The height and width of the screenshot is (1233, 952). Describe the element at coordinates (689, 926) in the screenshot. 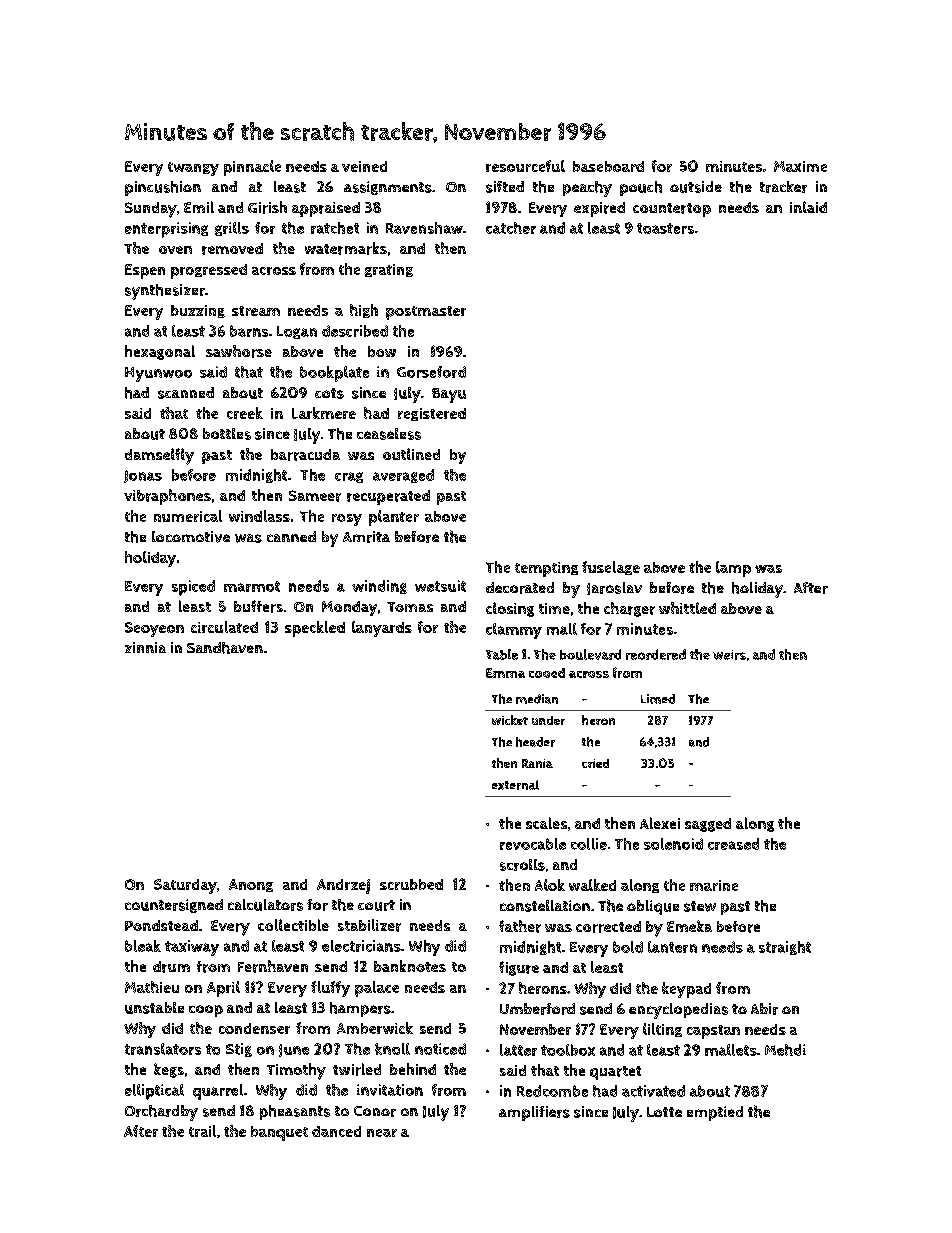

I see `Emeka` at that location.
